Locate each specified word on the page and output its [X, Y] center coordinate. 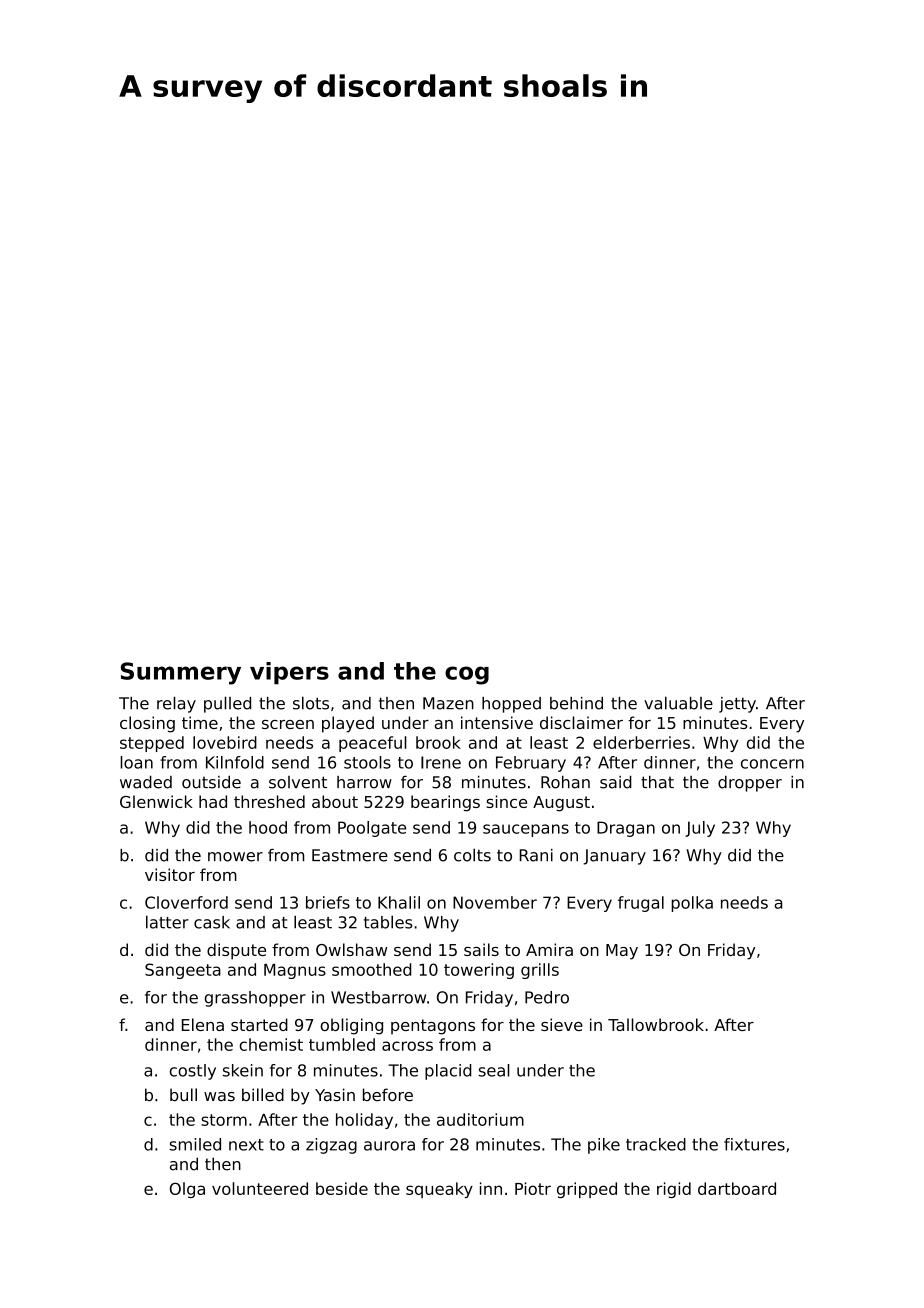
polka [692, 904]
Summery [181, 673]
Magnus [295, 971]
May [622, 952]
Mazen [448, 703]
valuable [678, 703]
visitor [170, 874]
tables [388, 922]
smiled [195, 1144]
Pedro [547, 997]
